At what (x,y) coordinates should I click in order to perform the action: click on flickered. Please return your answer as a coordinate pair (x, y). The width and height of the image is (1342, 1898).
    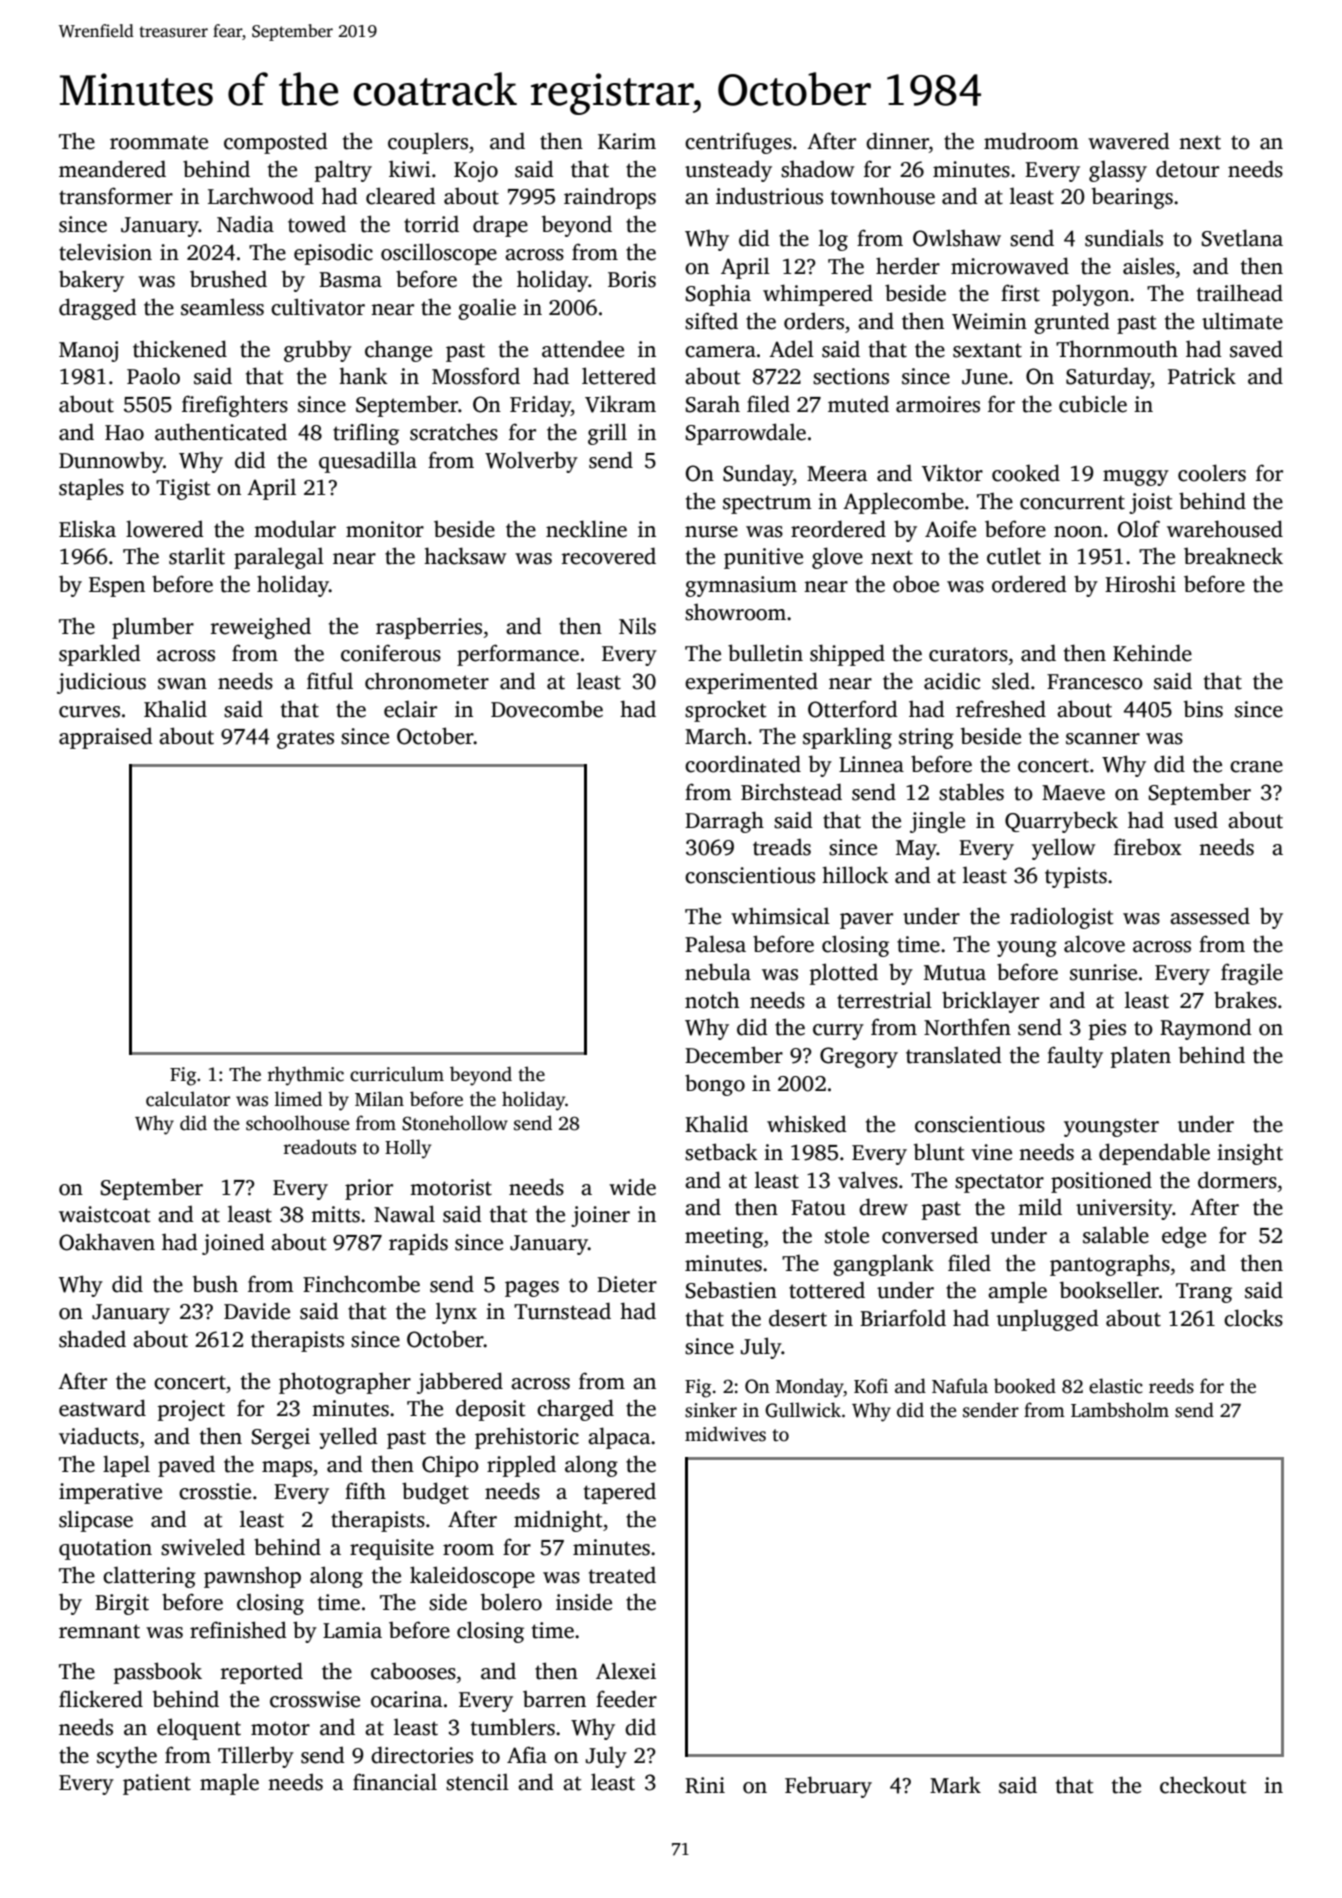
    Looking at the image, I should click on (101, 1699).
